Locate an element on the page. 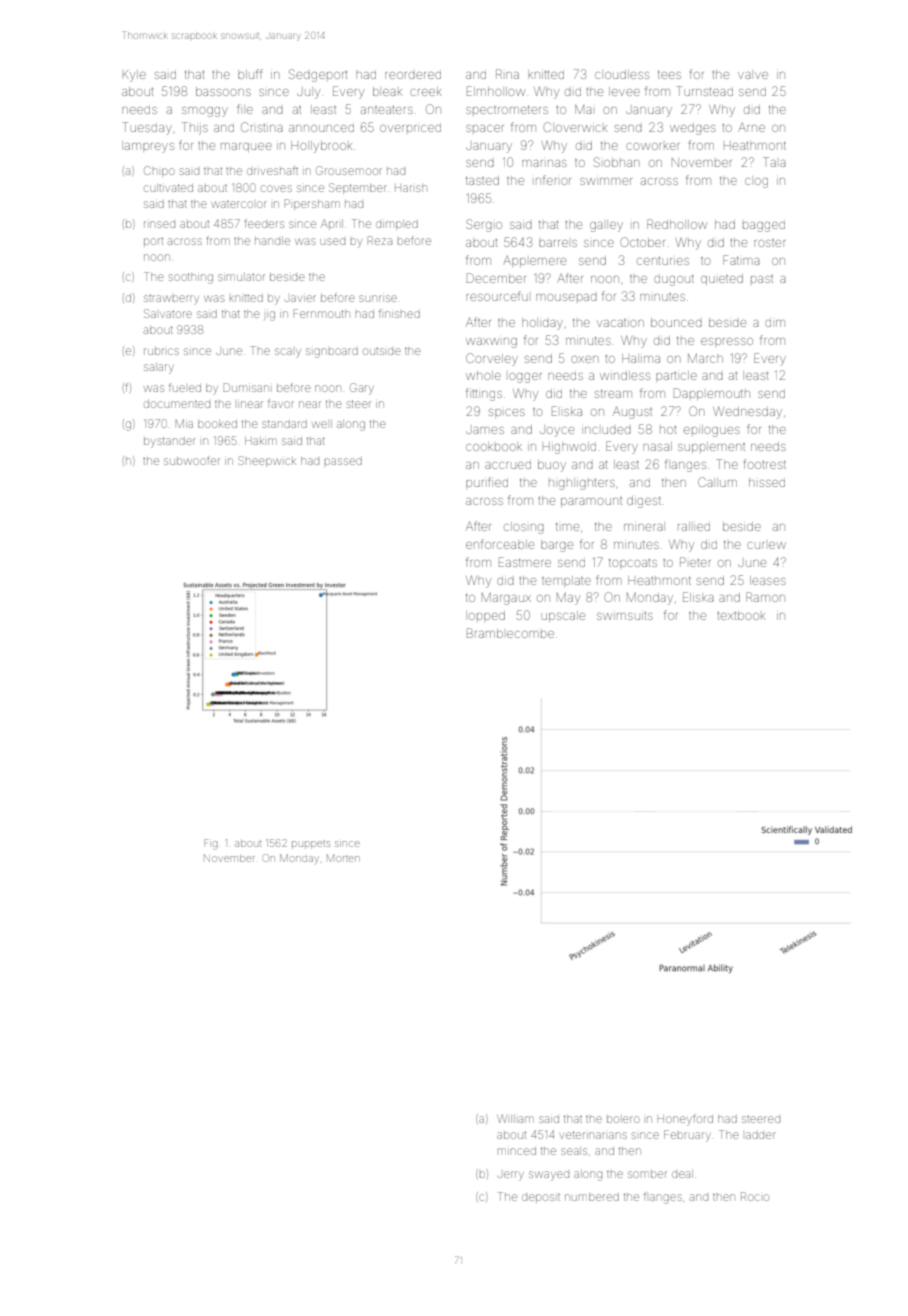 The height and width of the document is (1316, 908). Halima is located at coordinates (641, 358).
